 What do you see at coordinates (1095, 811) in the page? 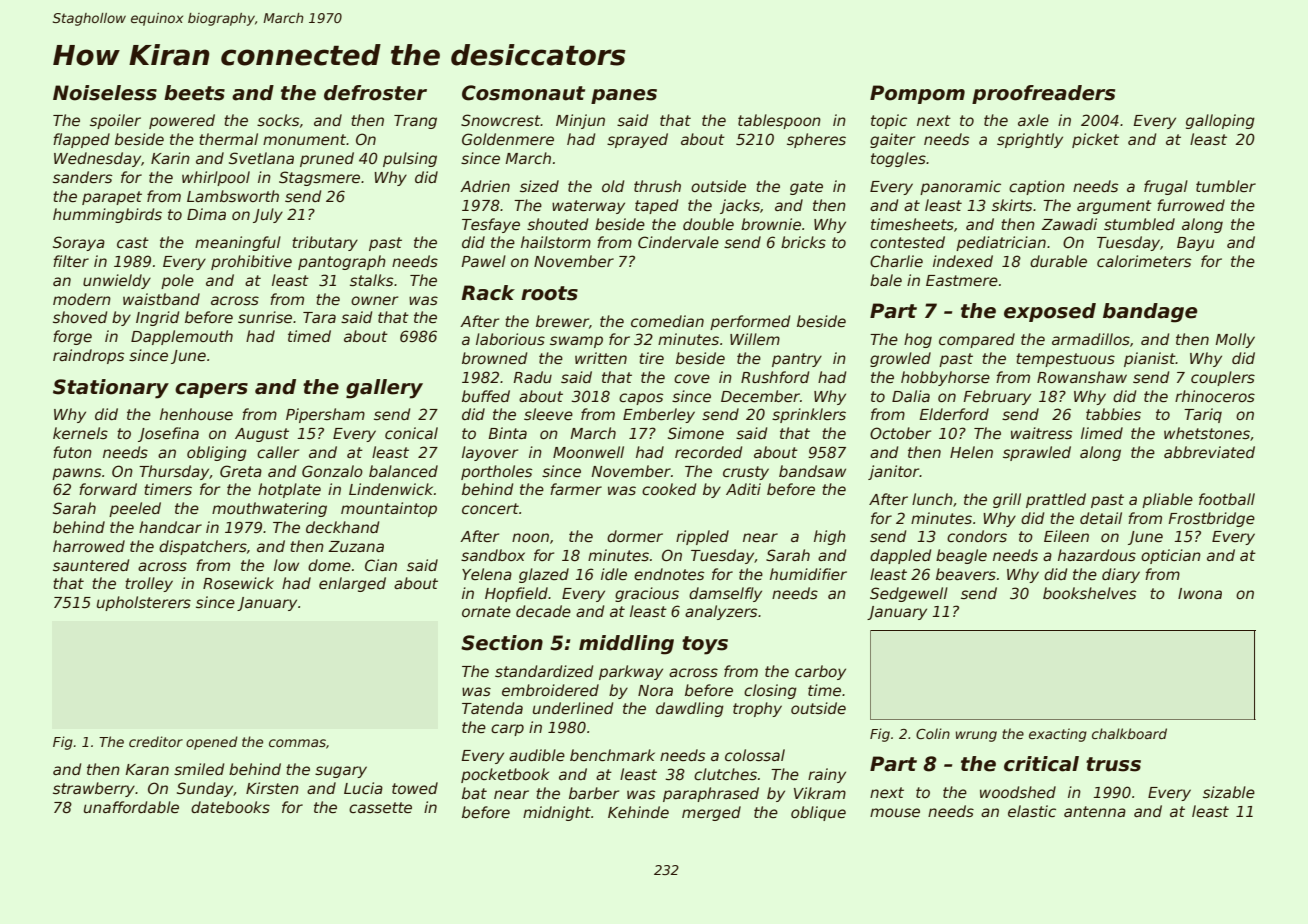
I see `antenna` at bounding box center [1095, 811].
